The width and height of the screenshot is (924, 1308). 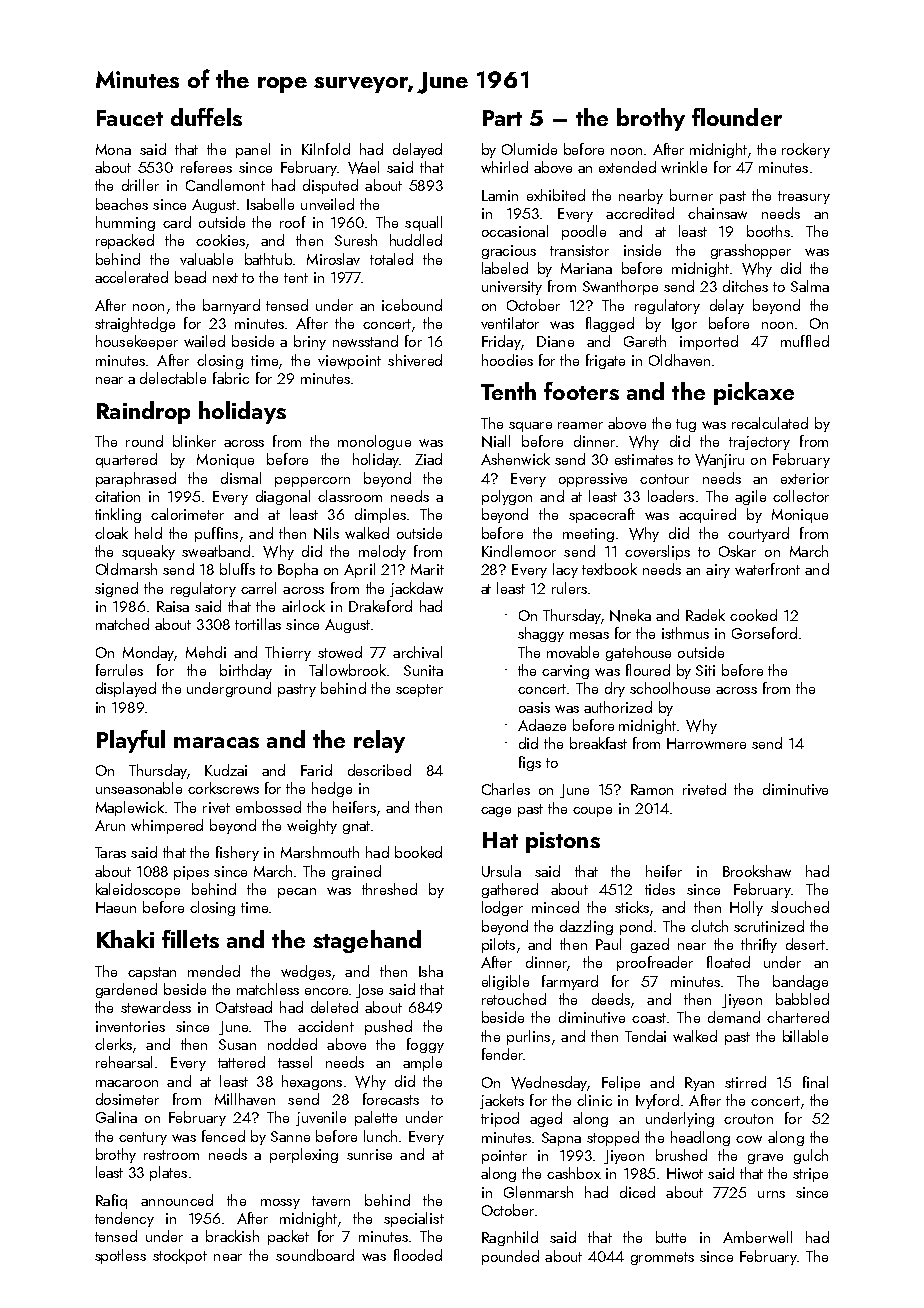 I want to click on bandage, so click(x=800, y=982).
